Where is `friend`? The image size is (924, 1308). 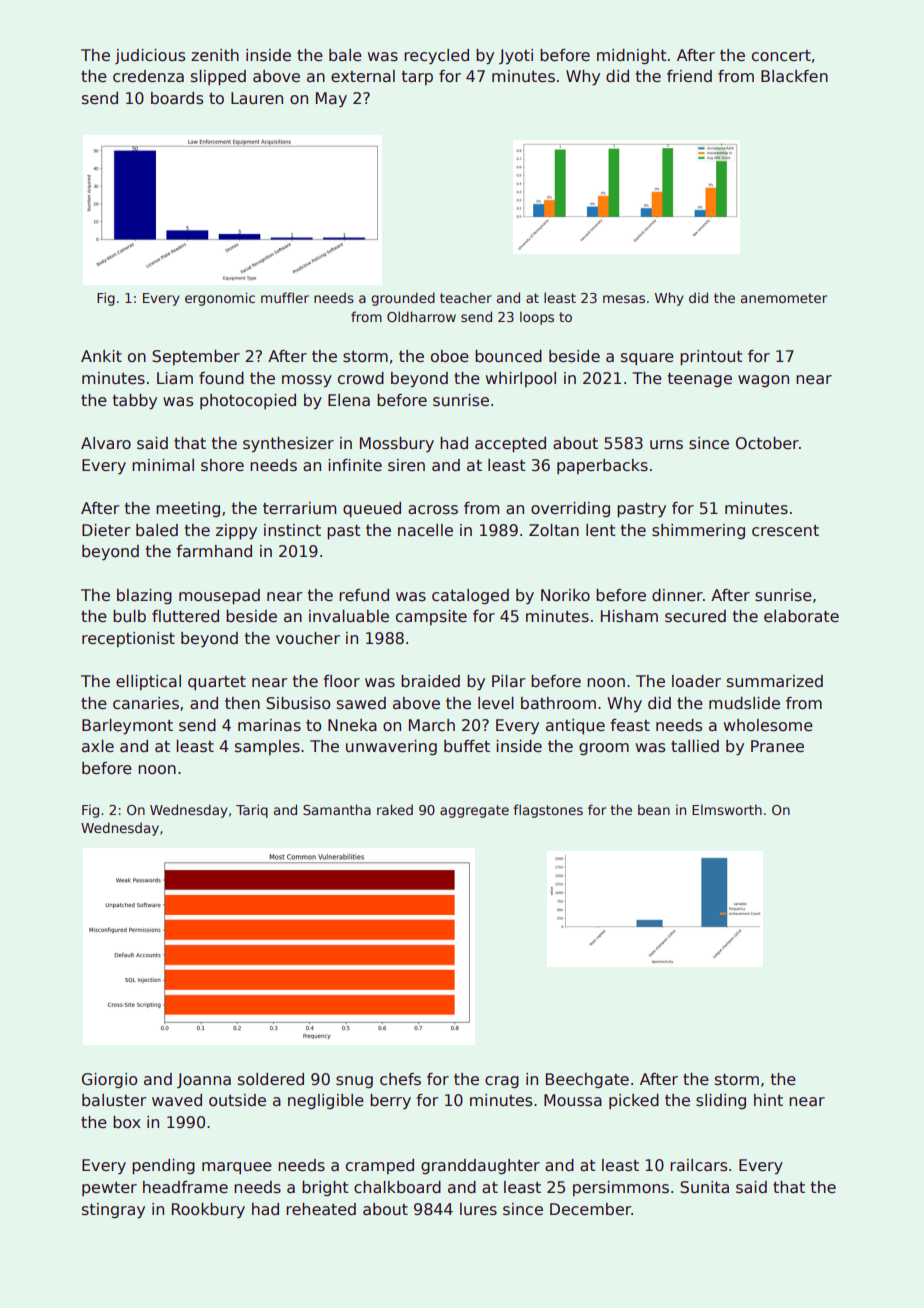 friend is located at coordinates (689, 76).
